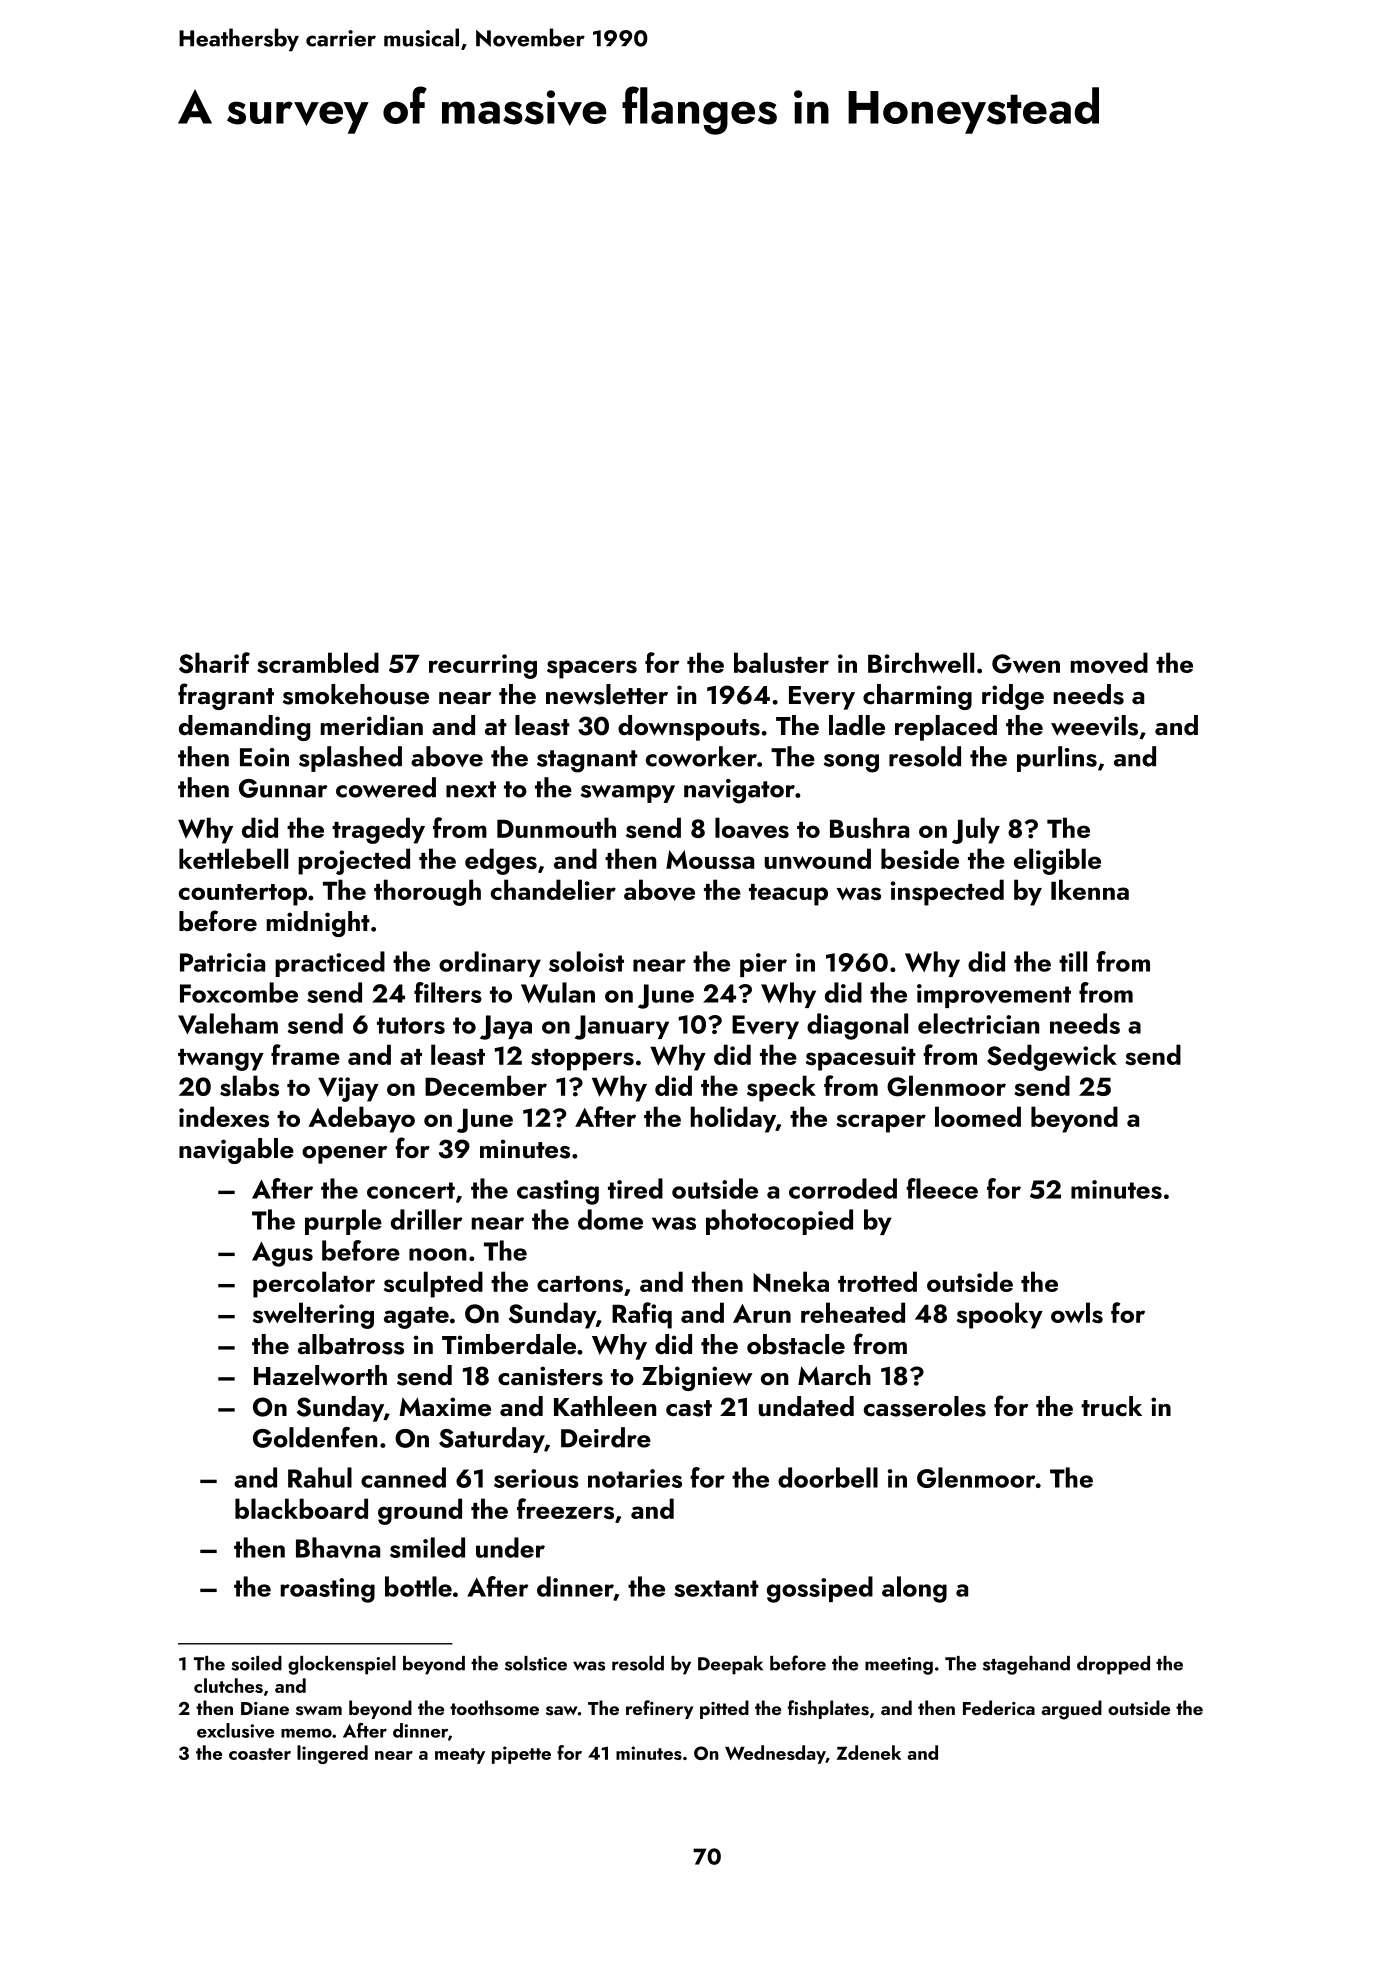  Describe the element at coordinates (820, 1589) in the screenshot. I see `gossiped` at that location.
